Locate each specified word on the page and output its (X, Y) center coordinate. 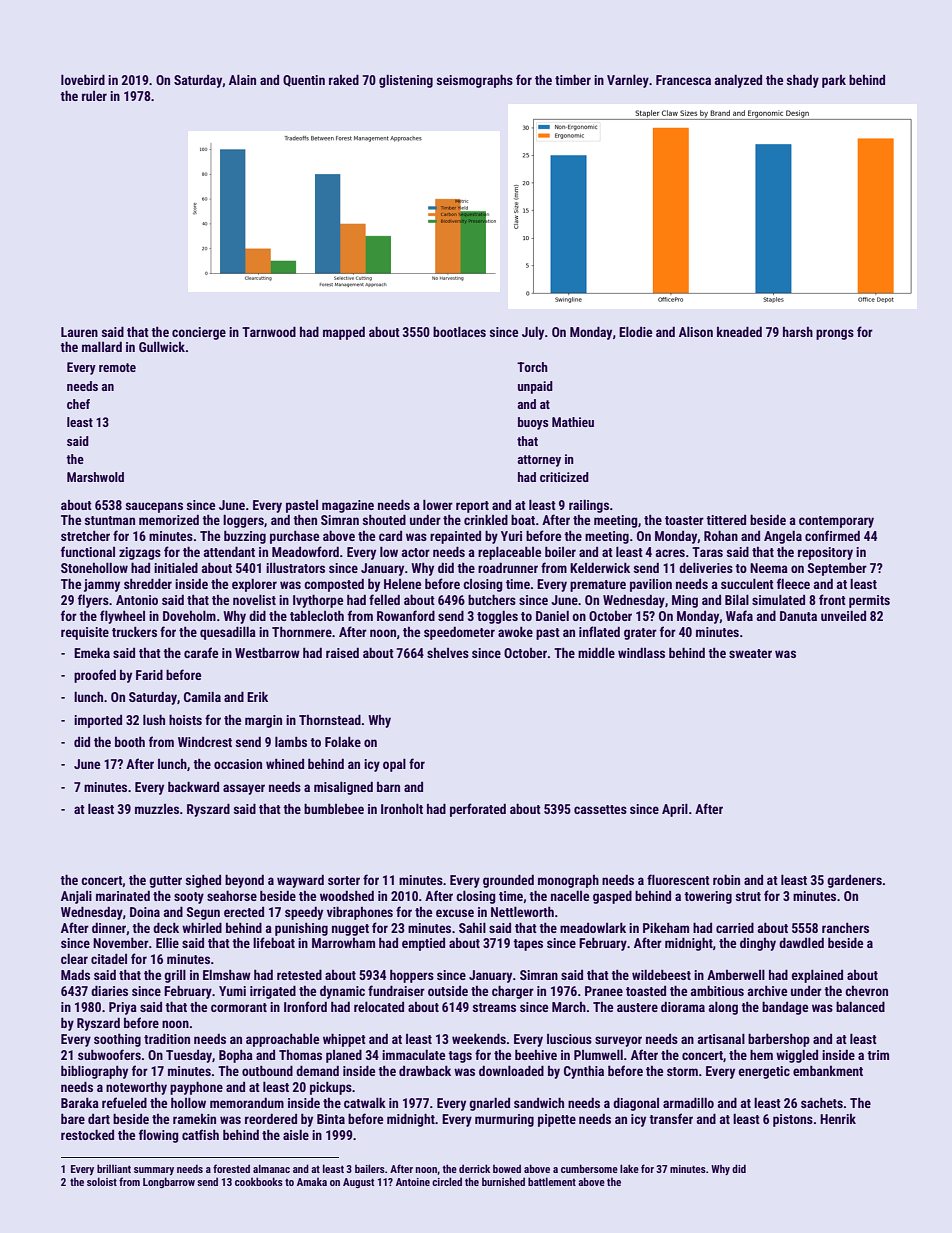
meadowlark (593, 928)
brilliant (114, 1168)
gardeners (854, 881)
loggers (243, 521)
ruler (94, 96)
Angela (783, 537)
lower (438, 505)
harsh (798, 332)
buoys (533, 423)
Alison (696, 332)
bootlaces (459, 332)
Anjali (76, 897)
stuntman (110, 520)
